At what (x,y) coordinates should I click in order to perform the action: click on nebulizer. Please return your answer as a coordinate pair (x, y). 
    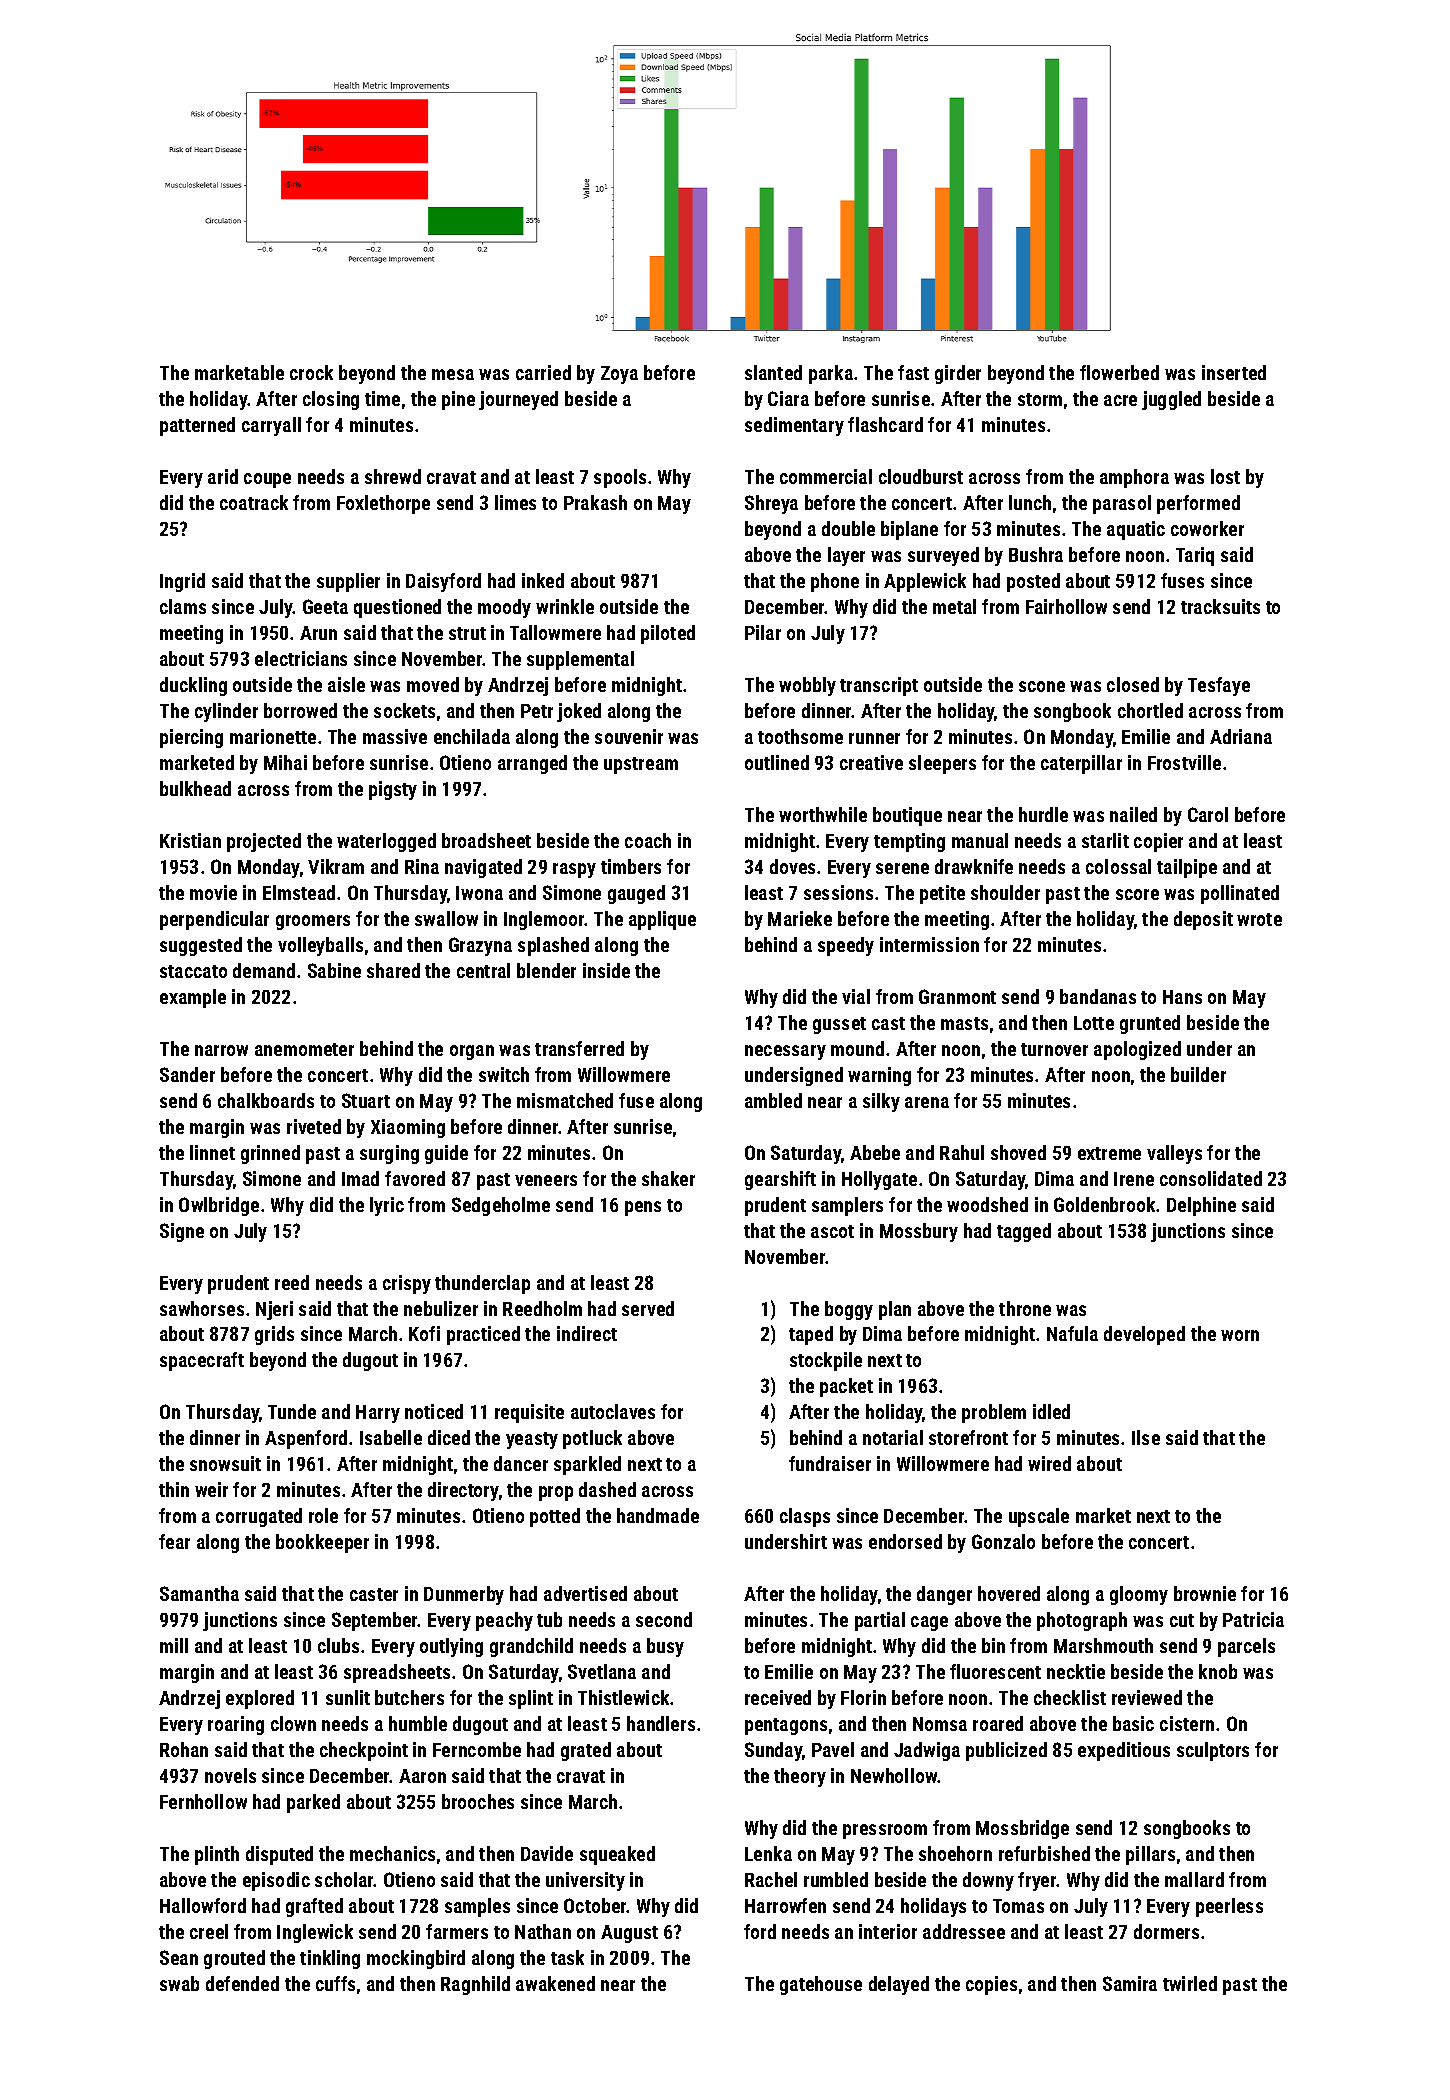
    Looking at the image, I should click on (441, 1308).
